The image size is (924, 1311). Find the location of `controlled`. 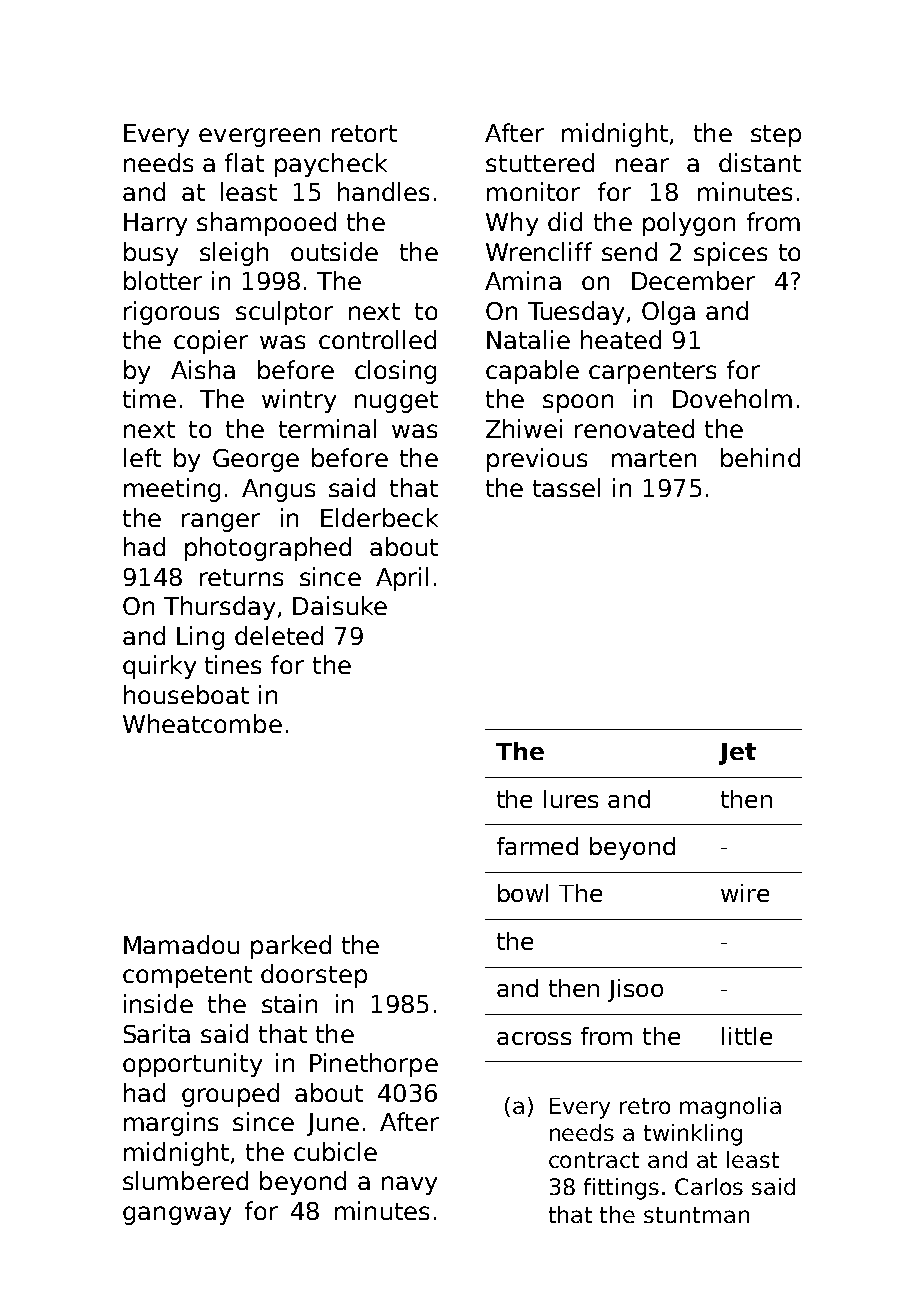

controlled is located at coordinates (377, 339).
